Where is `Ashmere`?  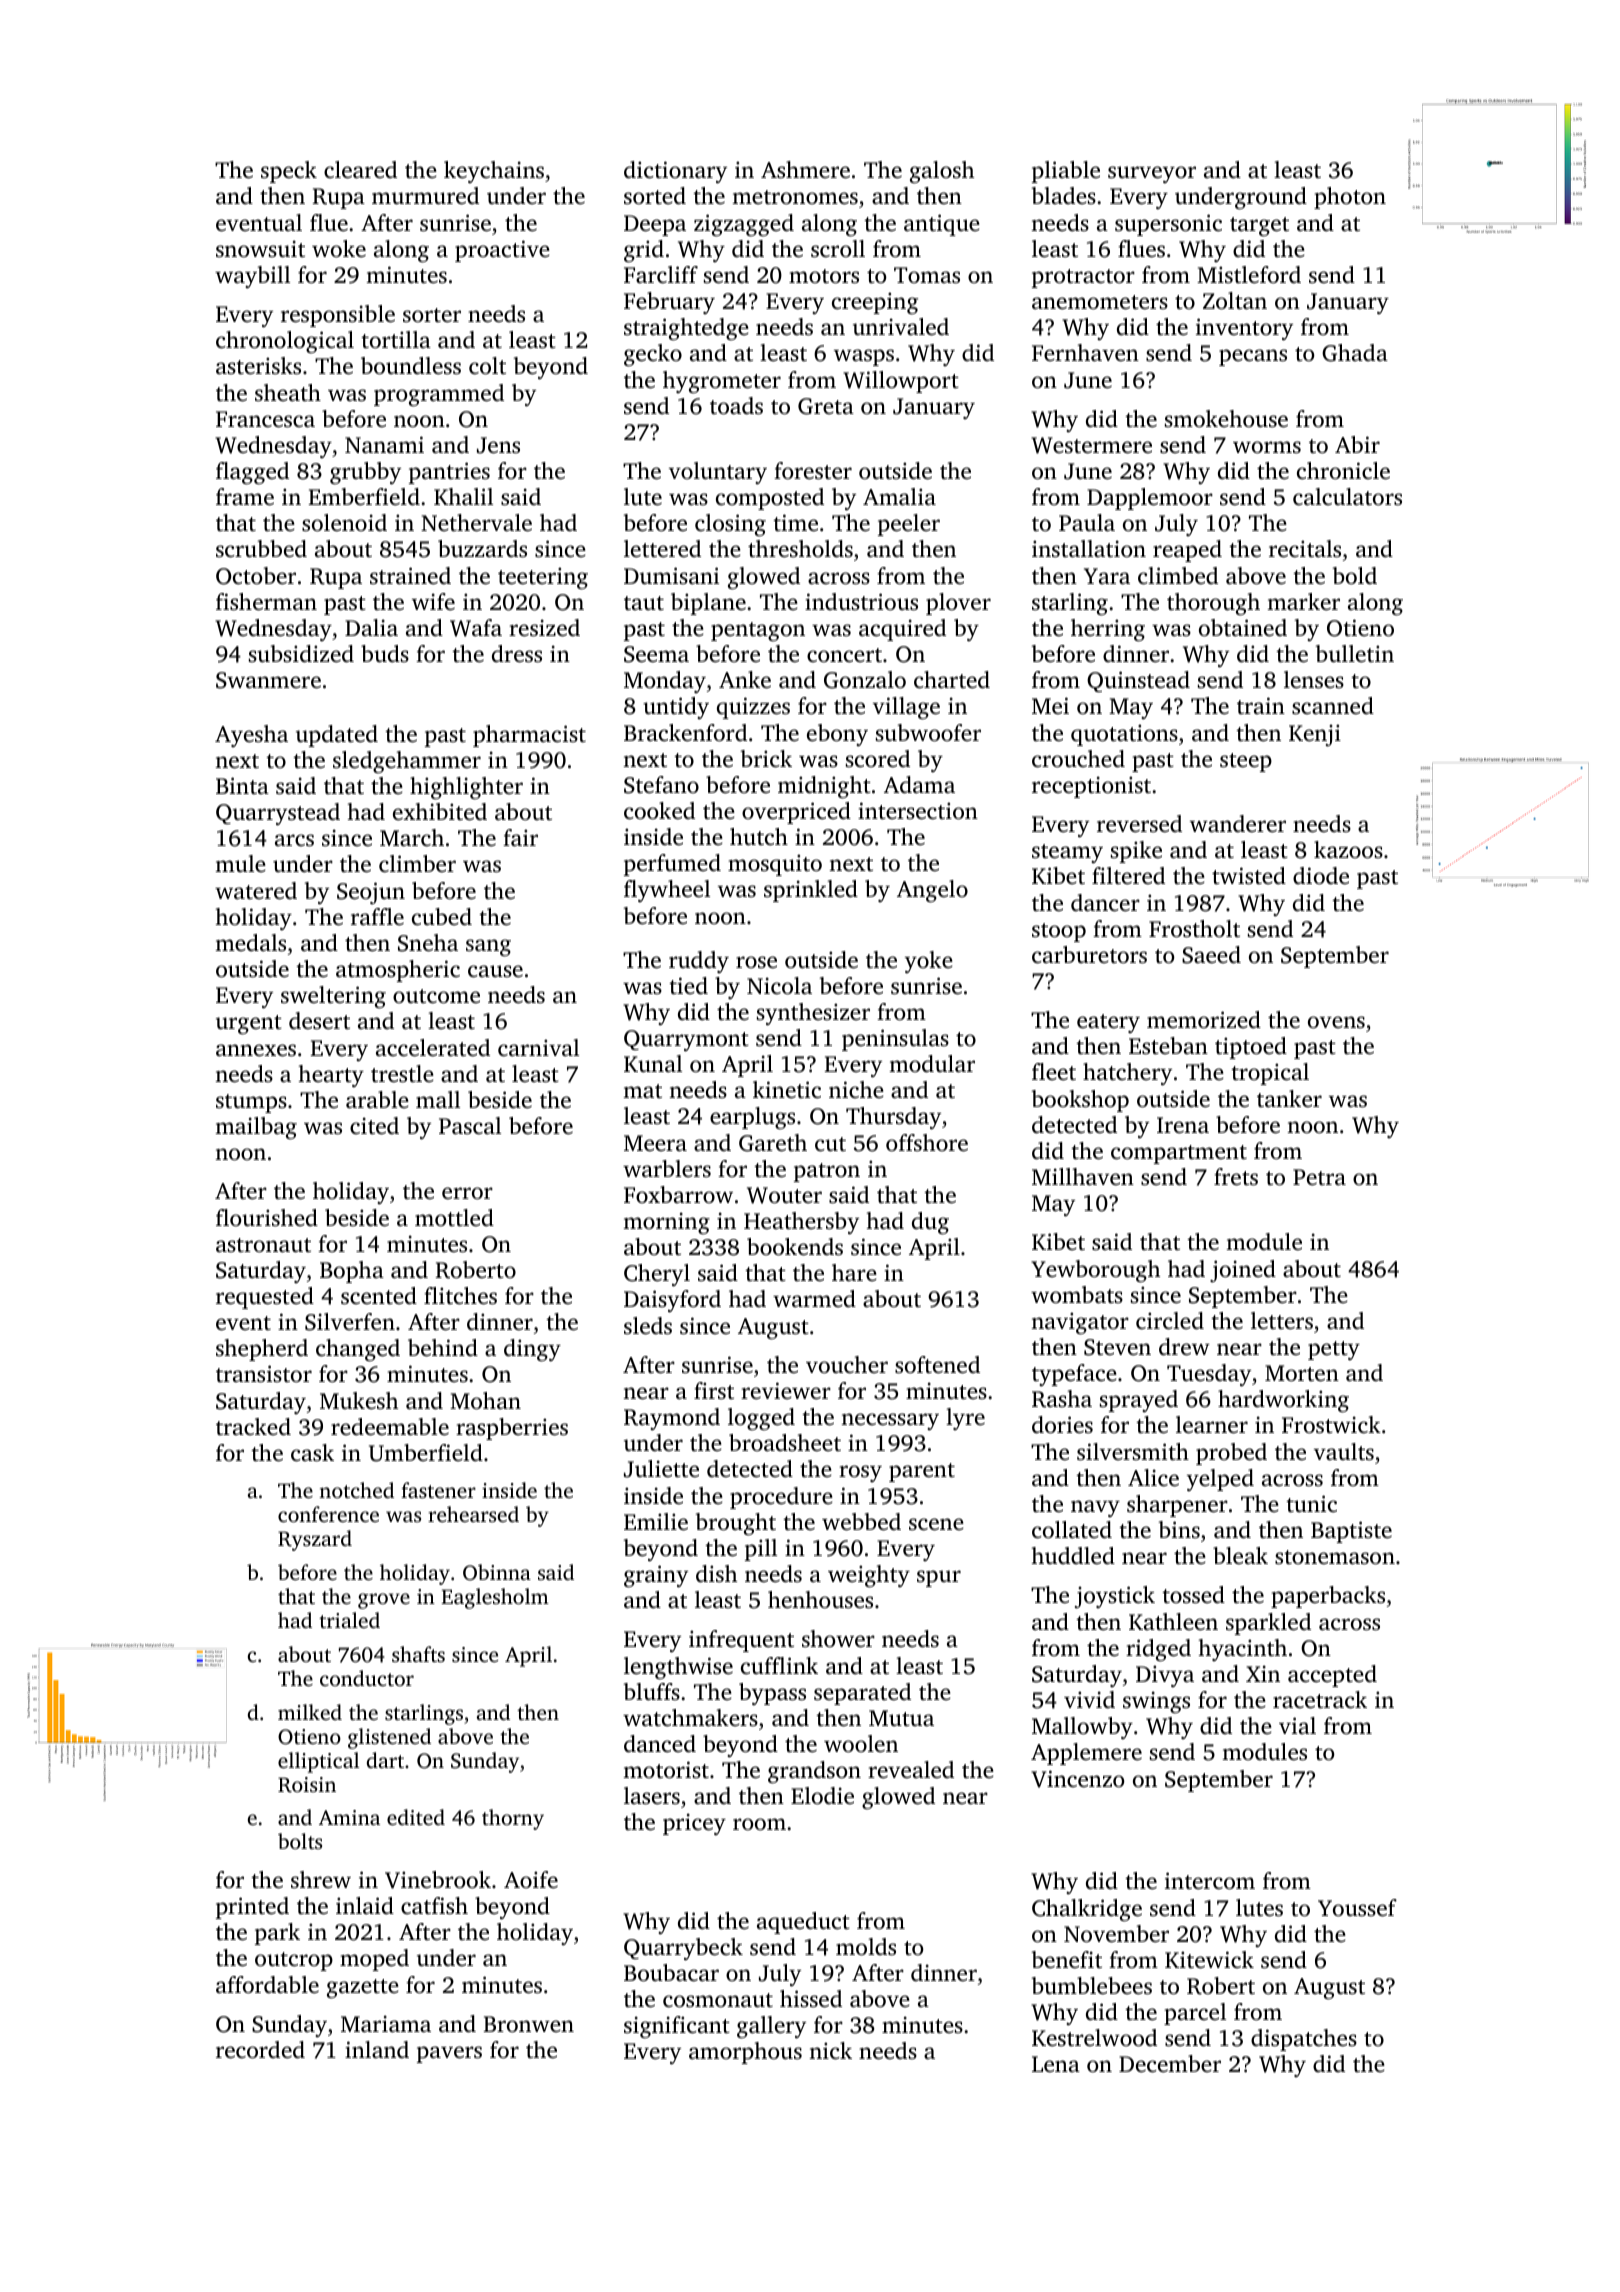 Ashmere is located at coordinates (805, 170).
